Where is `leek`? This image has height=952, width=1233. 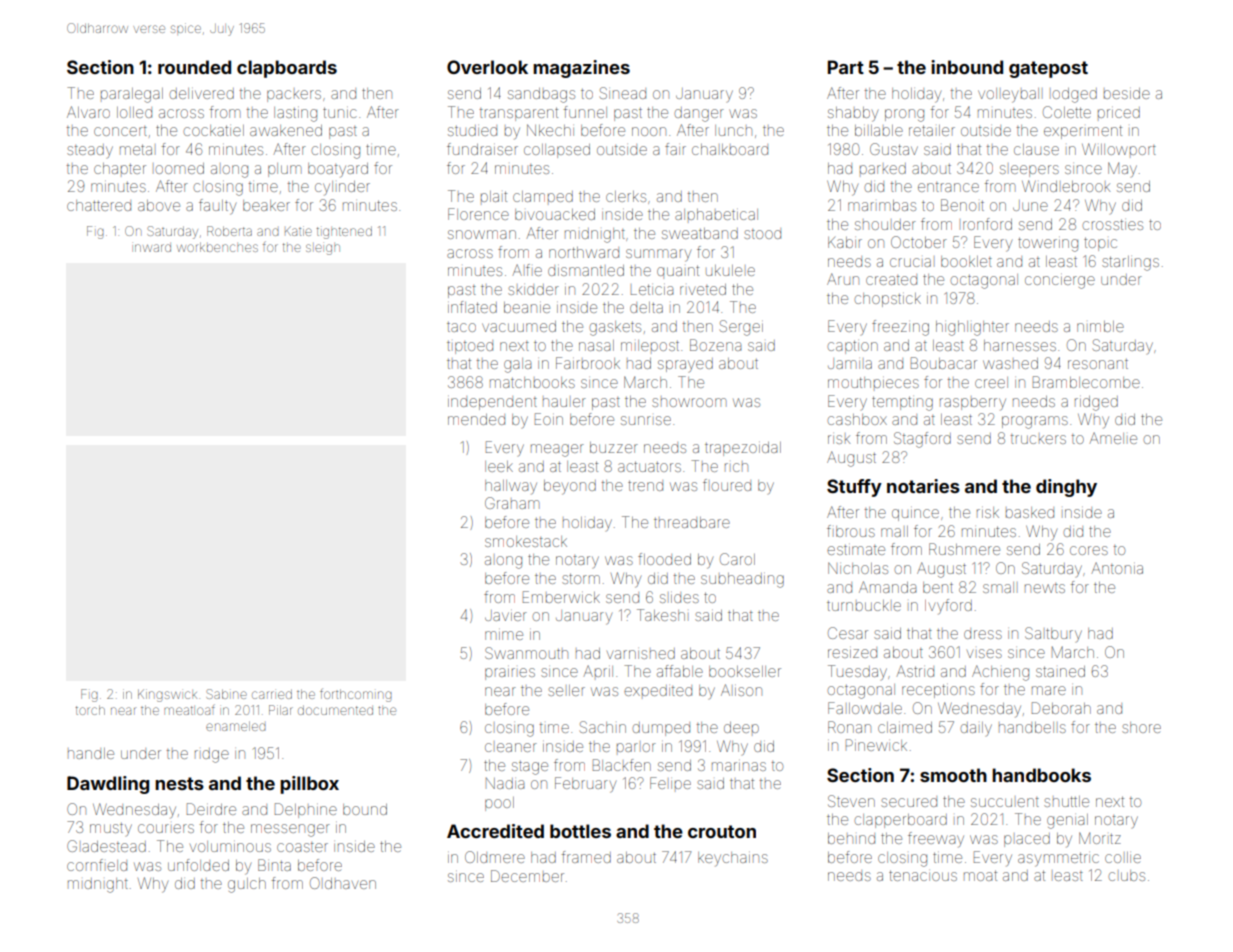
leek is located at coordinates (499, 466).
